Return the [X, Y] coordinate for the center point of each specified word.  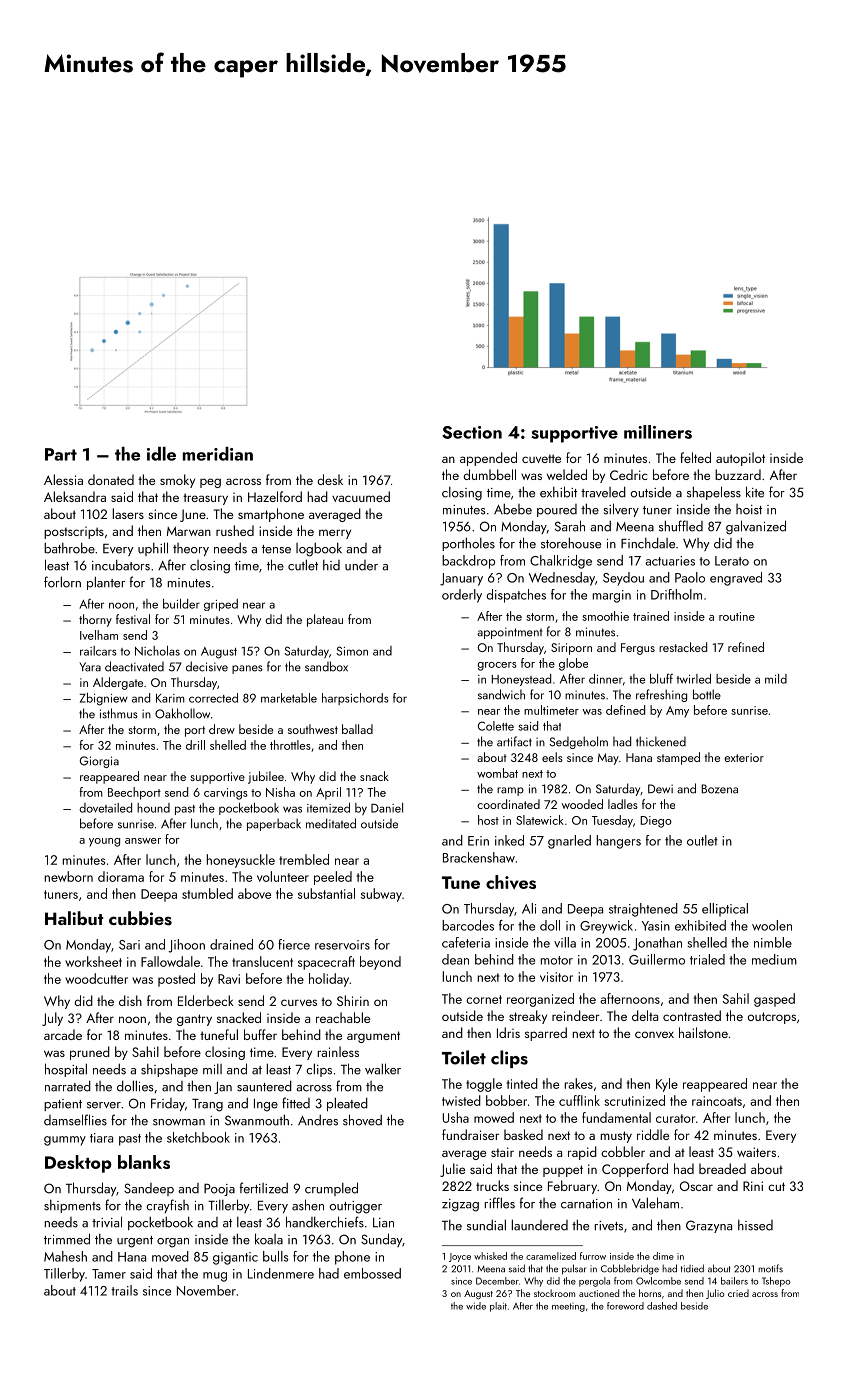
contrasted [692, 1015]
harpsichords [355, 699]
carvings [226, 794]
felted [695, 457]
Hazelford [275, 496]
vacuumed [361, 496]
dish [130, 1000]
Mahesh [65, 1256]
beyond [380, 963]
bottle [707, 694]
